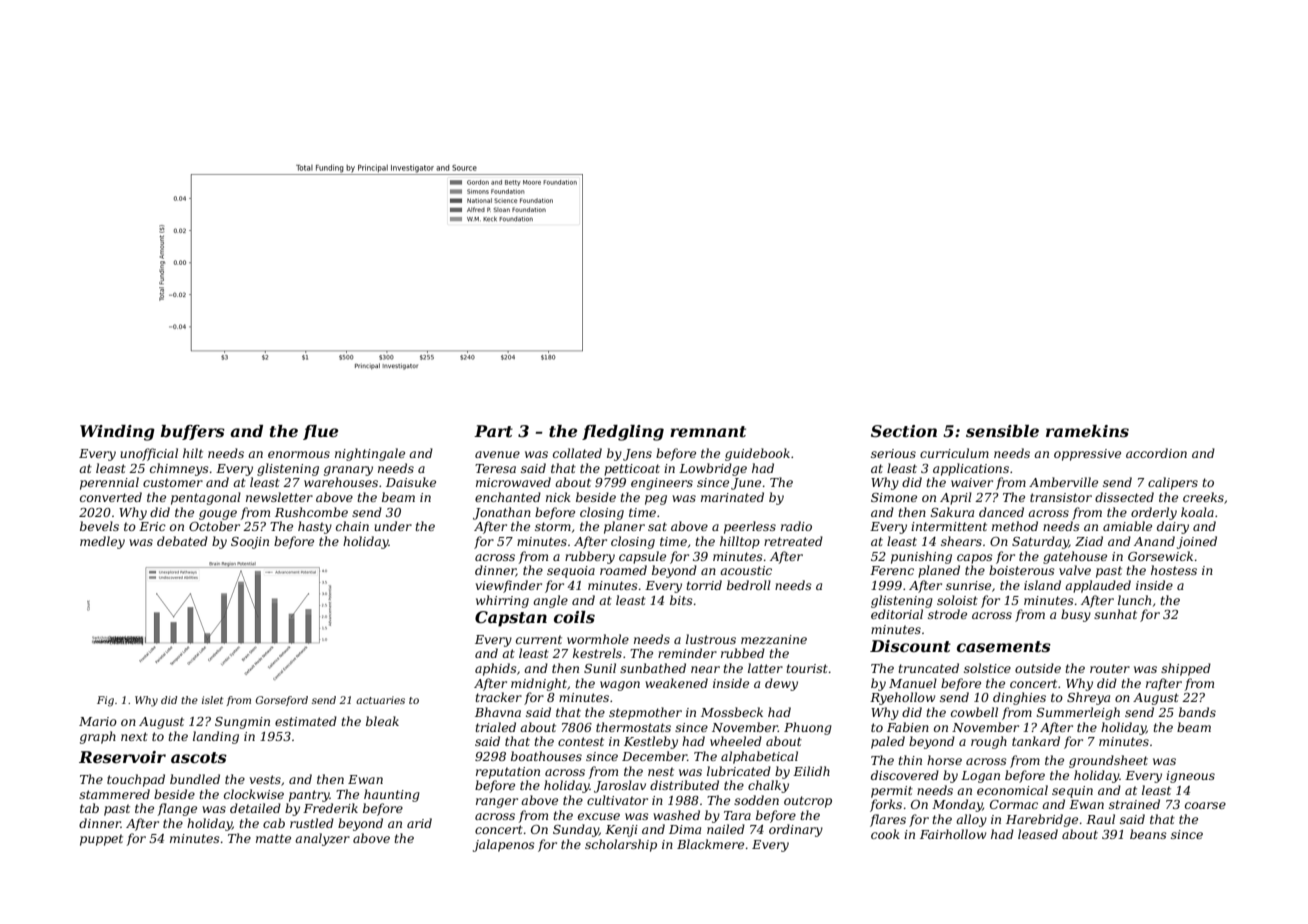  What do you see at coordinates (117, 433) in the screenshot?
I see `Winding` at bounding box center [117, 433].
